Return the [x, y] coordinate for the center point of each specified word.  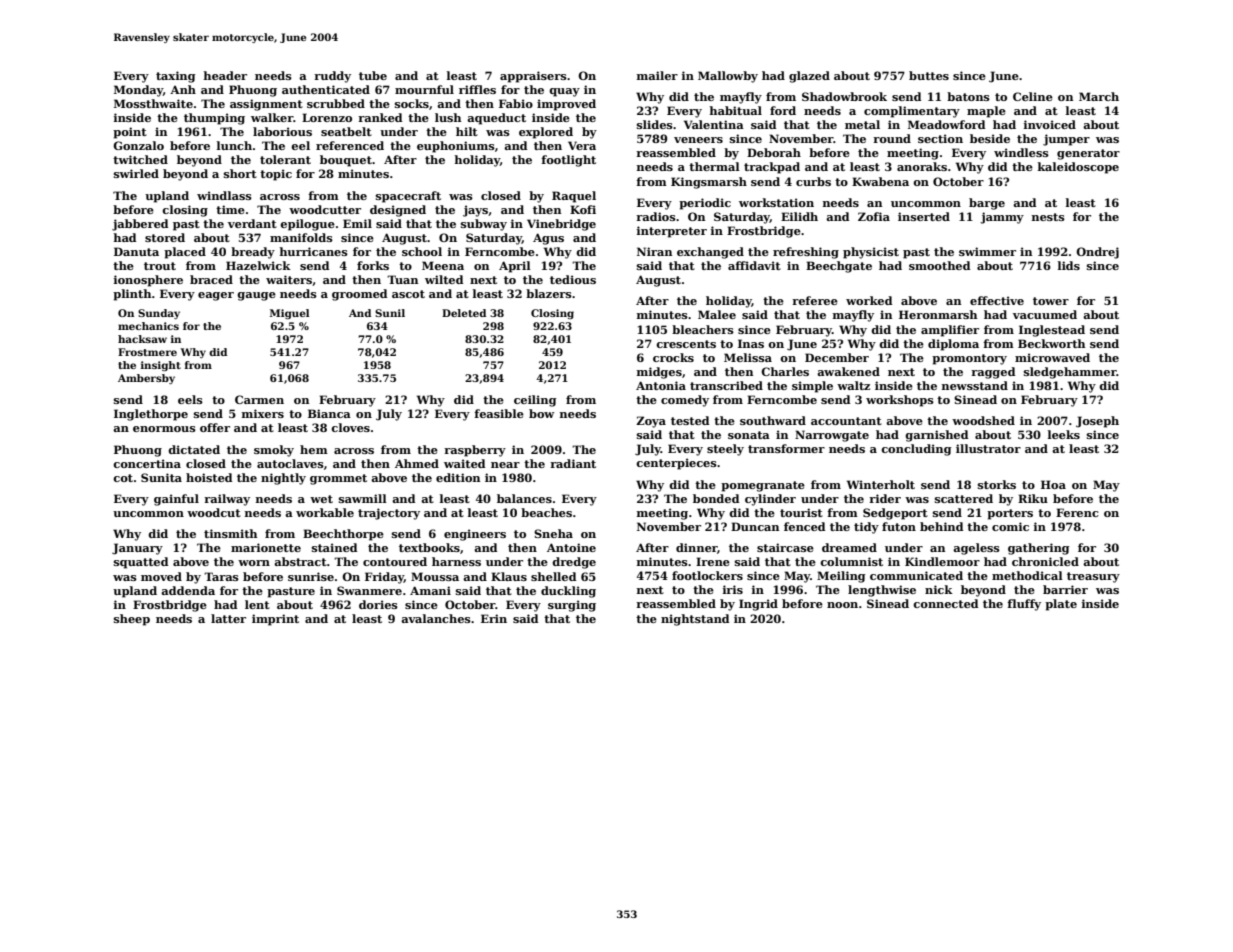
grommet [338, 479]
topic [276, 175]
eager [216, 296]
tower [1051, 301]
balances [524, 498]
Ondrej [1097, 253]
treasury [1093, 577]
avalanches [436, 618]
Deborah [774, 152]
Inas [751, 343]
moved [161, 576]
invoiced [1050, 124]
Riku [1033, 498]
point [130, 133]
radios [656, 216]
